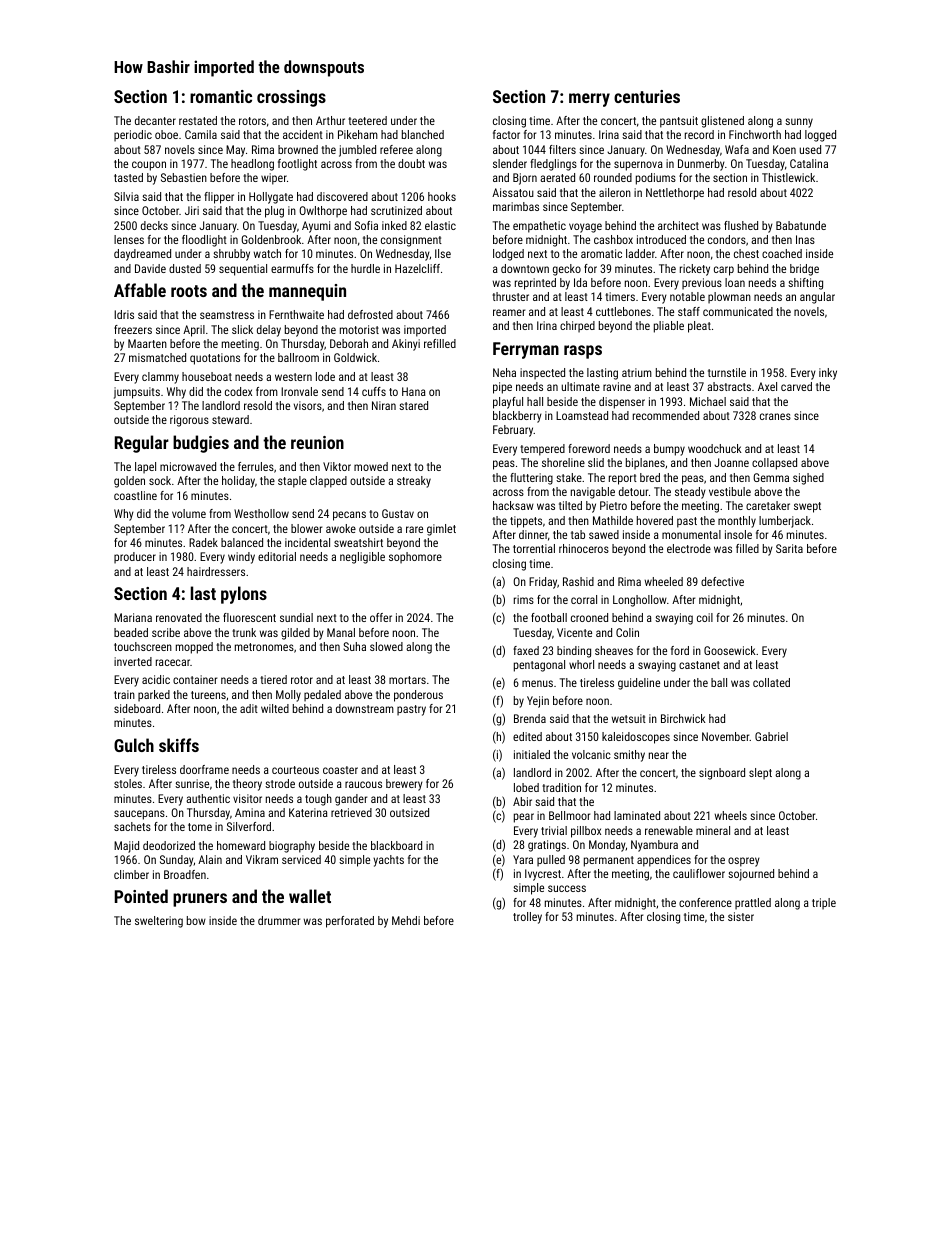 This document has width=952, height=1233. Describe the element at coordinates (244, 595) in the document. I see `pylons` at that location.
